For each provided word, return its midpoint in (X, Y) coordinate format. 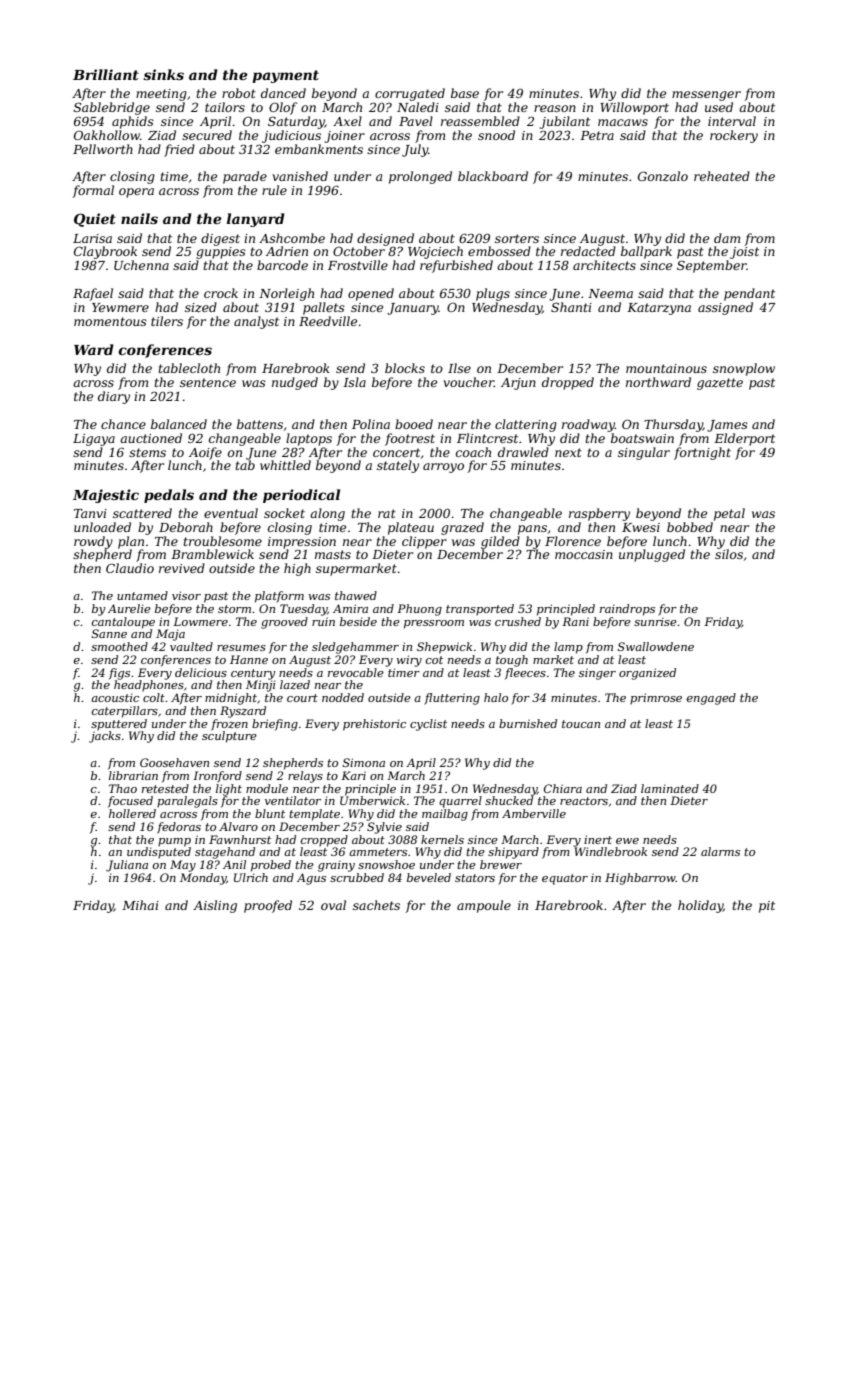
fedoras (179, 828)
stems (147, 452)
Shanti (571, 307)
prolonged (420, 177)
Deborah (186, 527)
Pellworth (103, 149)
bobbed (690, 527)
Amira (350, 608)
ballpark (646, 252)
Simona (364, 762)
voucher (468, 382)
